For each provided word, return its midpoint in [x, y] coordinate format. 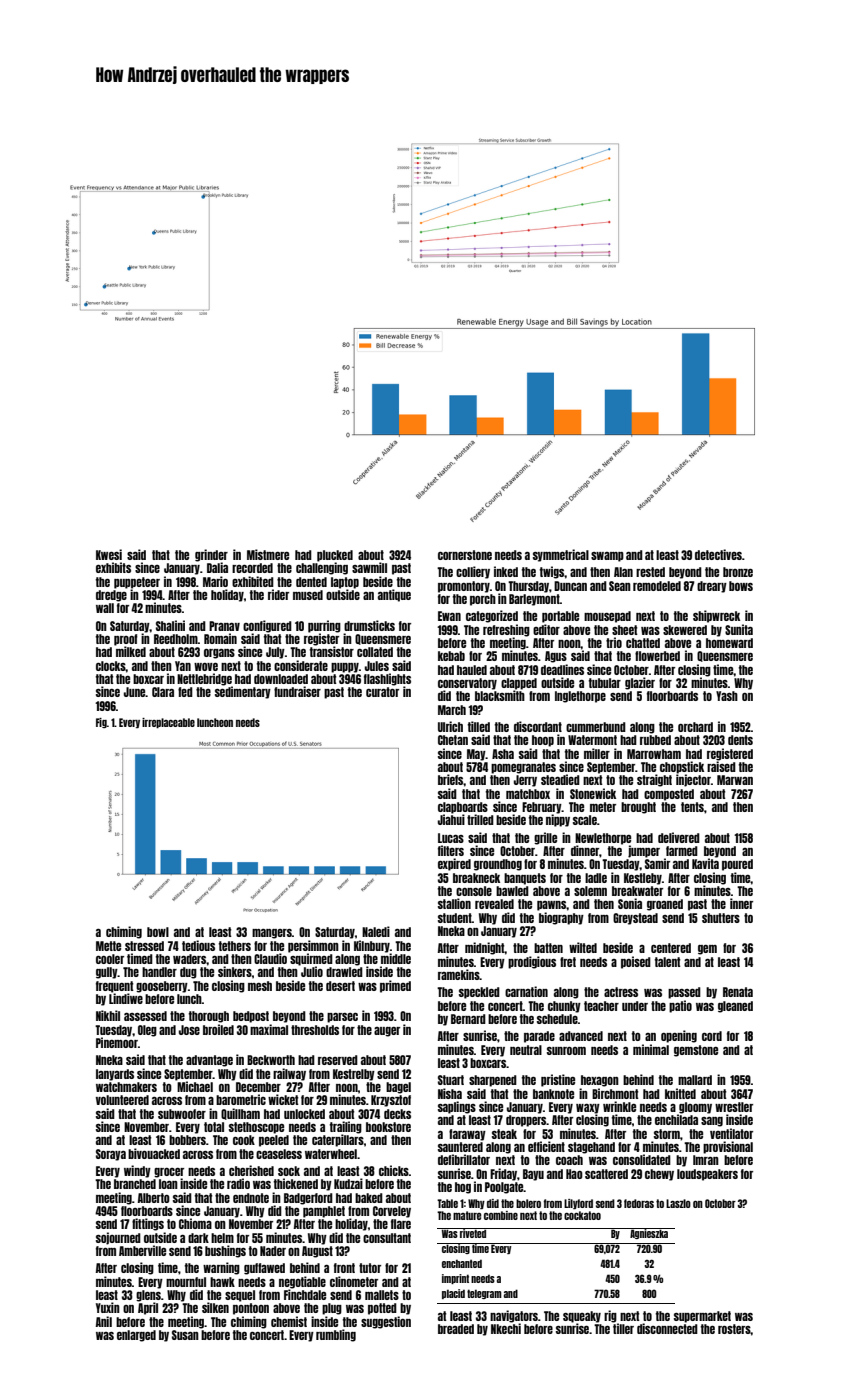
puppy [345, 668]
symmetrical [561, 555]
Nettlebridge [204, 679]
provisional [728, 1147]
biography [561, 918]
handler [159, 972]
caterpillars [338, 1140]
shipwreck [716, 616]
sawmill [369, 567]
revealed [494, 904]
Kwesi [109, 554]
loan [168, 1184]
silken [215, 1307]
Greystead [635, 919]
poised [636, 962]
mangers [272, 934]
